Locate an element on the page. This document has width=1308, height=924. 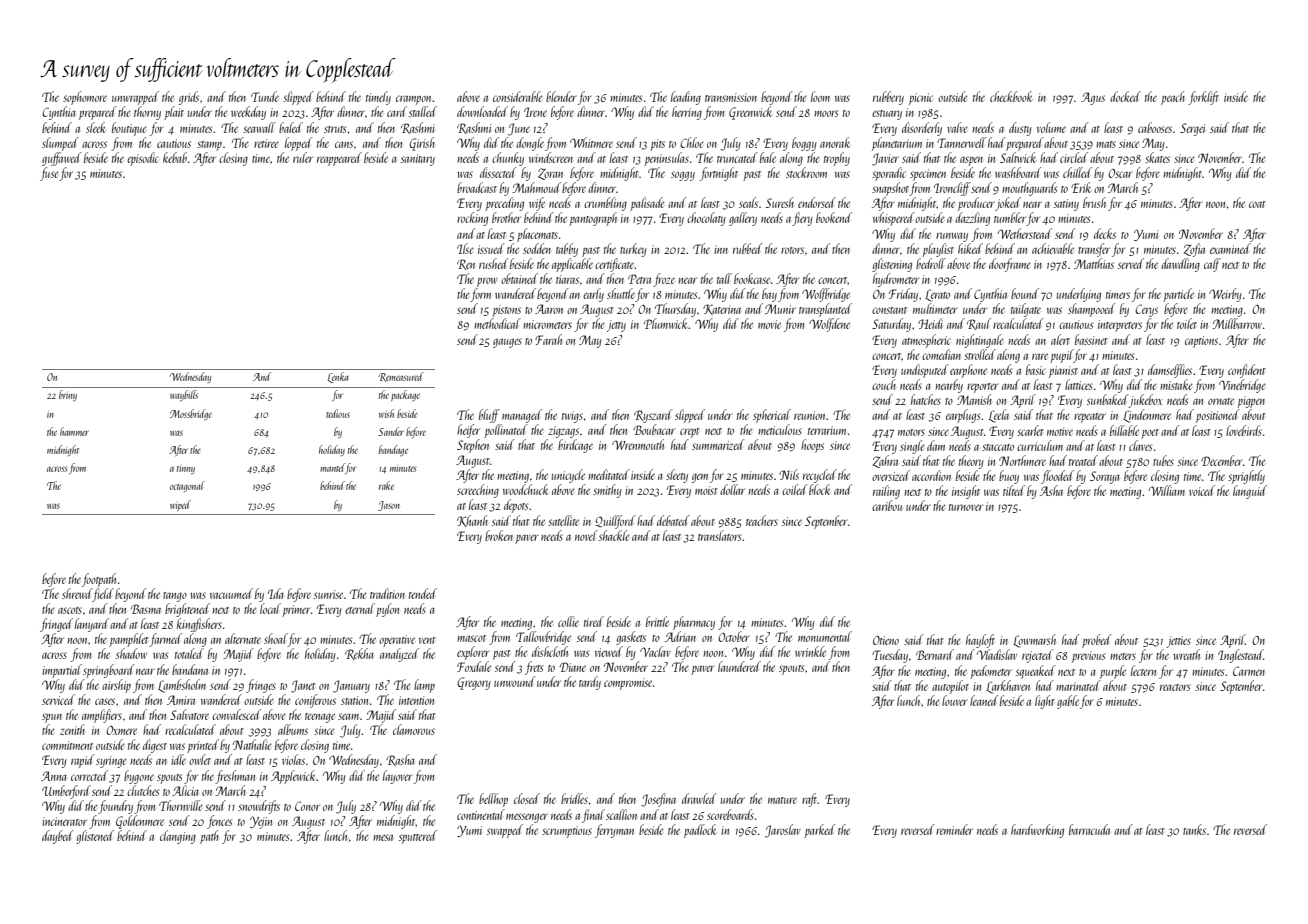
loom is located at coordinates (820, 96).
